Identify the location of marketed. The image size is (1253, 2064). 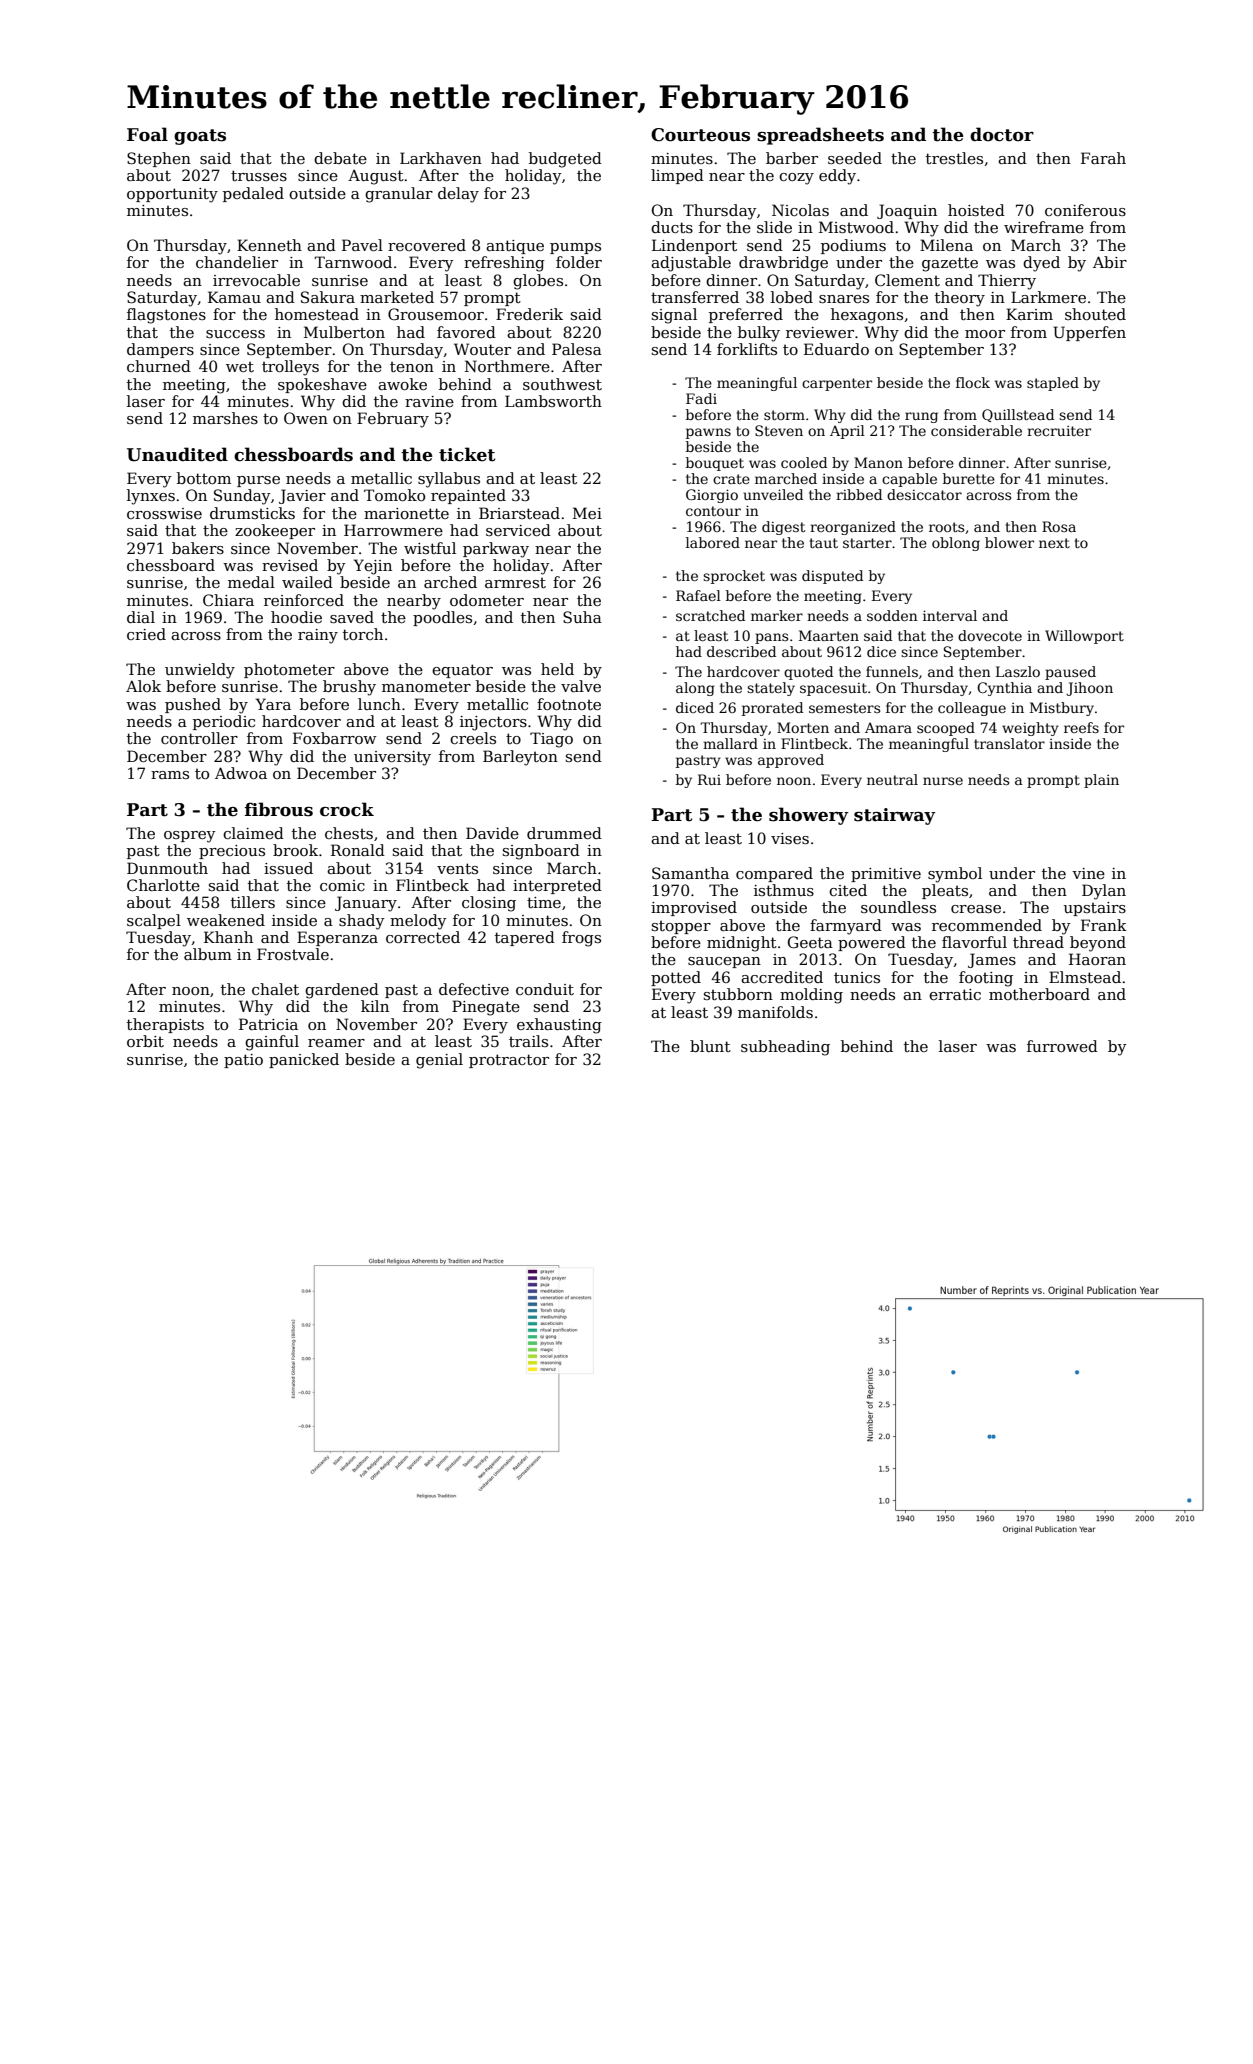
(397, 297).
